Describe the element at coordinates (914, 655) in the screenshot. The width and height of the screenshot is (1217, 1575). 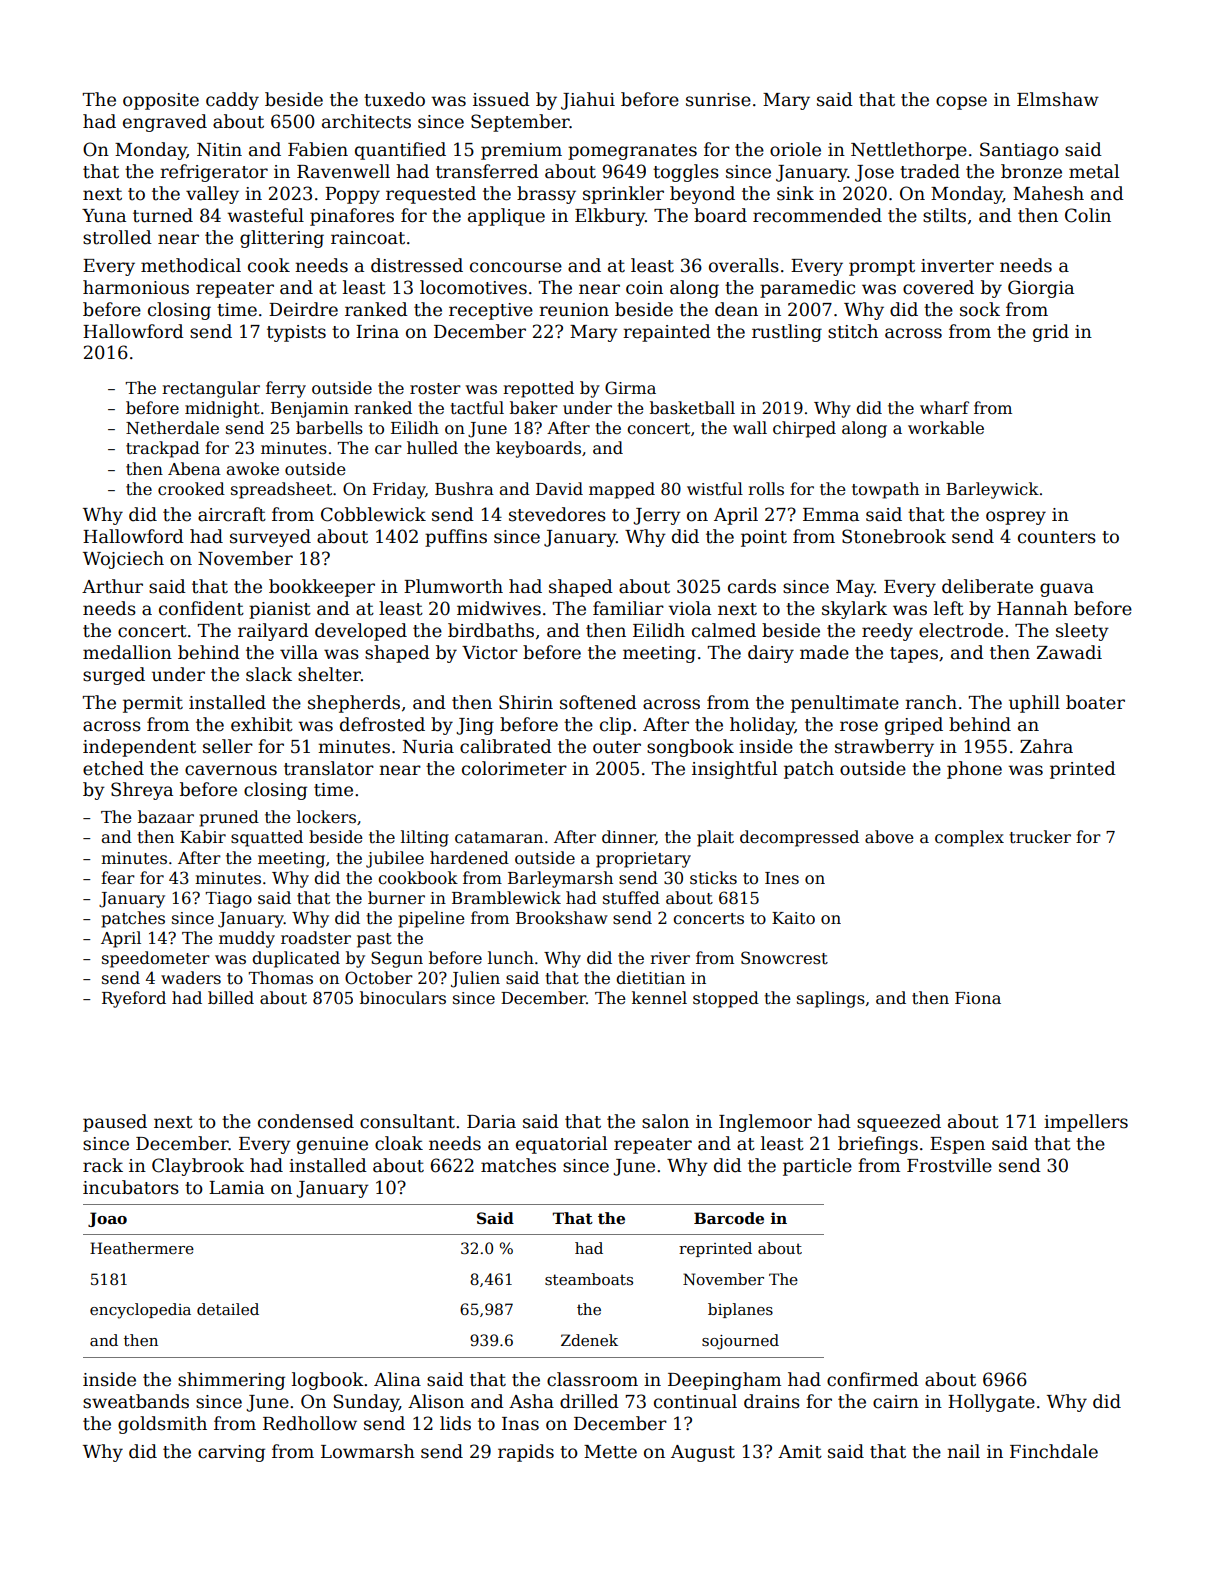
I see `tapes` at that location.
